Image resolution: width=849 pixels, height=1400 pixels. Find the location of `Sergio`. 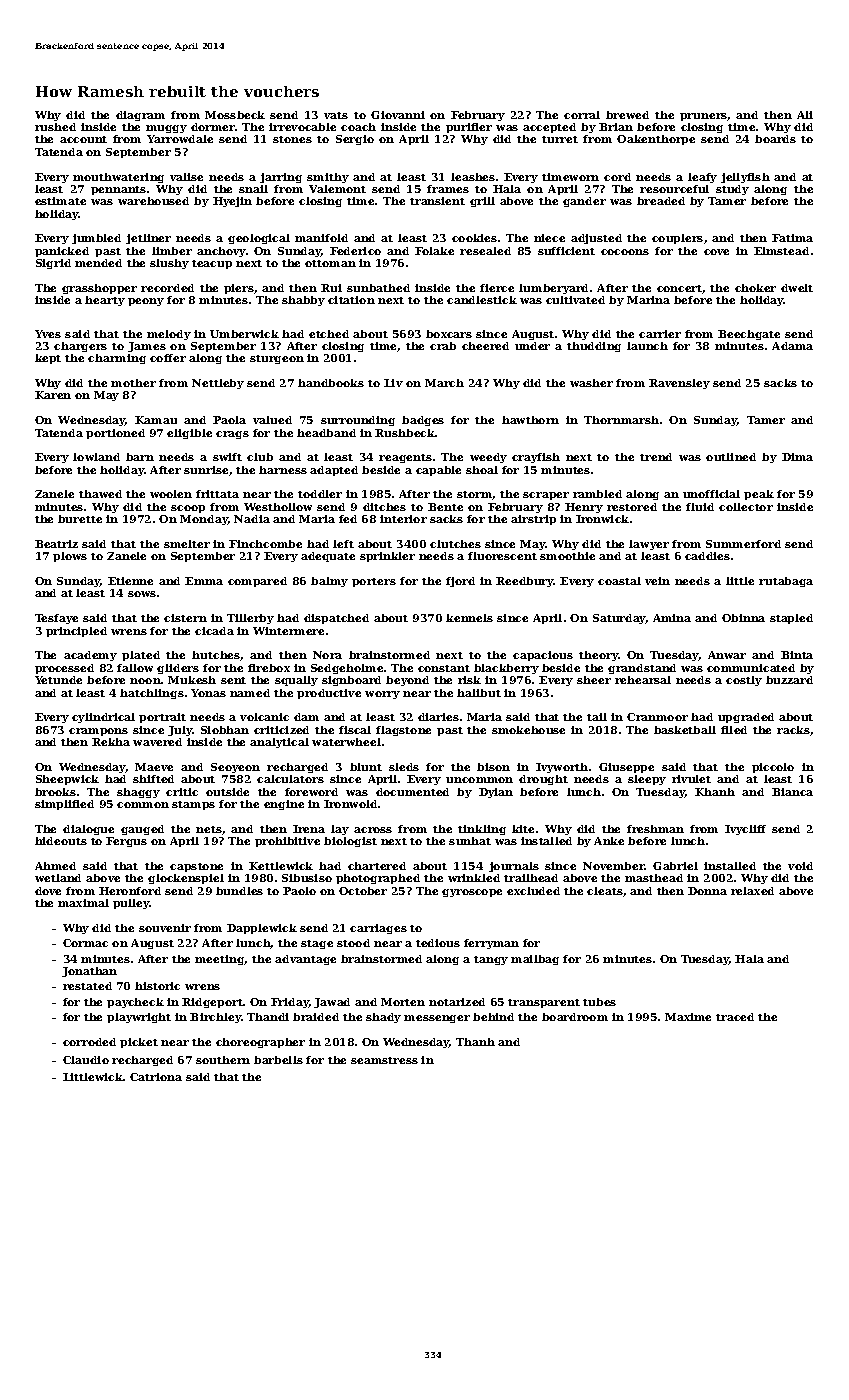

Sergio is located at coordinates (355, 140).
